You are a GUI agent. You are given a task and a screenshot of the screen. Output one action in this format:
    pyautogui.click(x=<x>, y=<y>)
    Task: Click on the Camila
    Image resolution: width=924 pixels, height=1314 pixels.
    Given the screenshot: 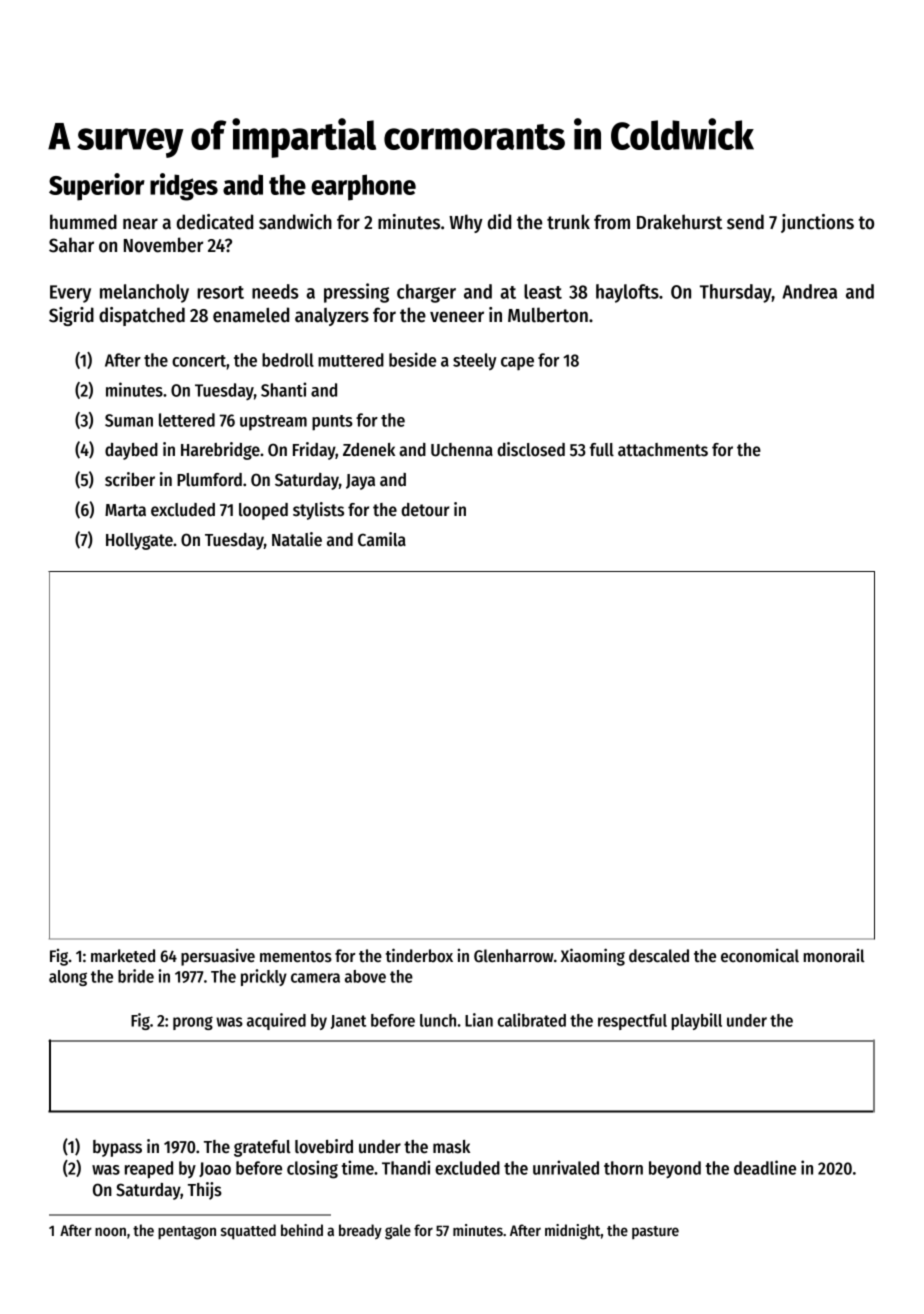 What is the action you would take?
    pyautogui.click(x=382, y=539)
